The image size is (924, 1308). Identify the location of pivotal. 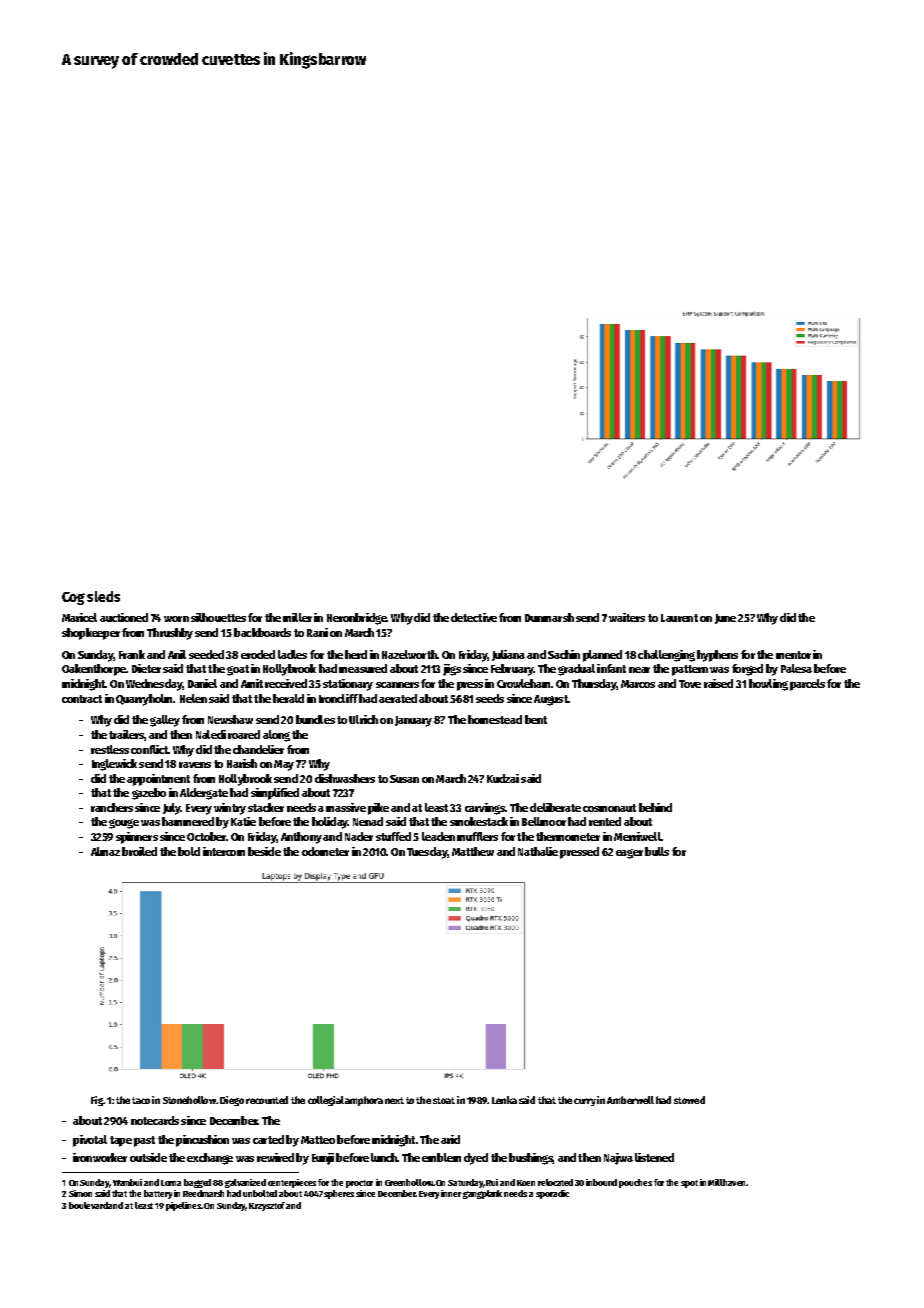
(90, 1141).
